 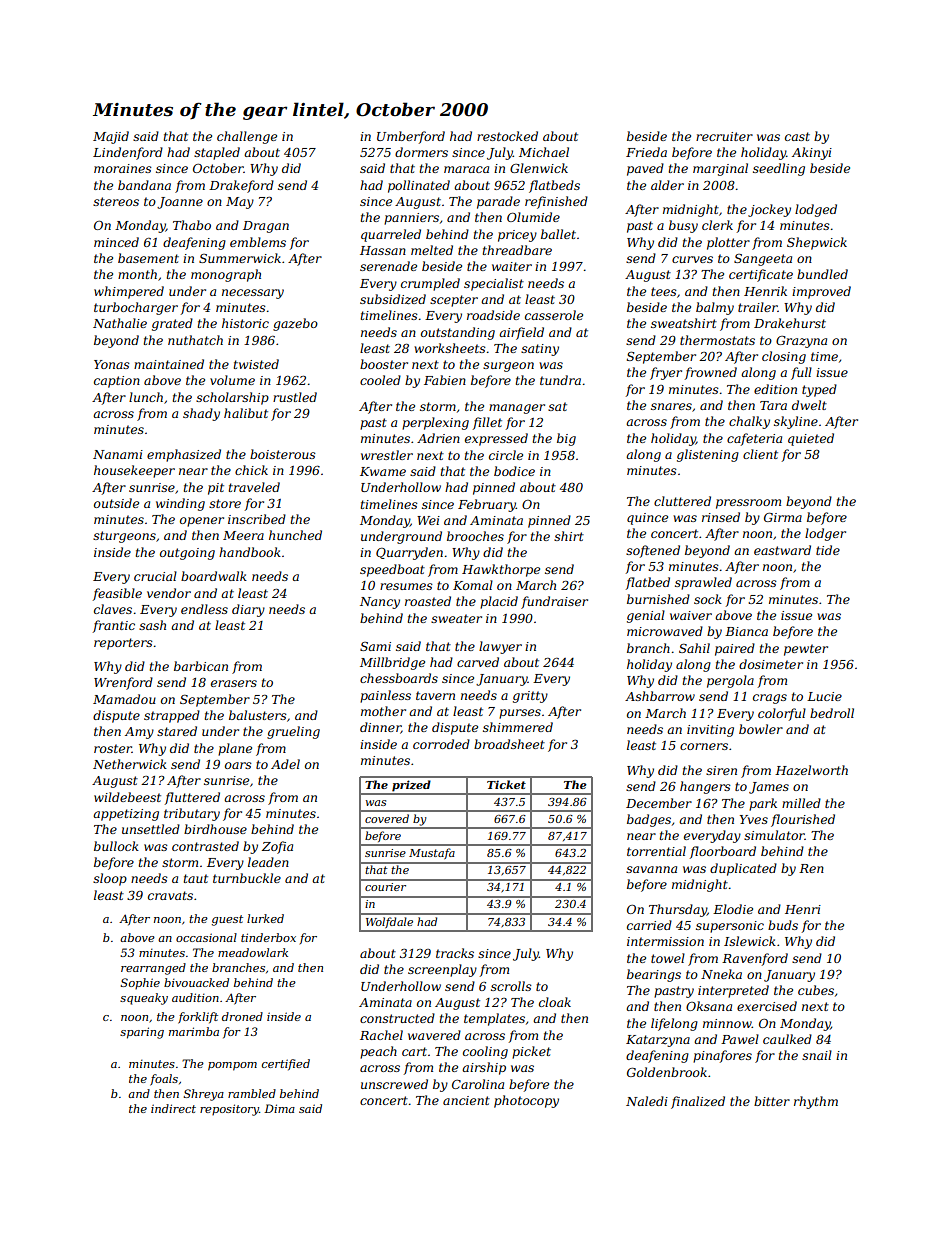 I want to click on recruiter, so click(x=724, y=136).
